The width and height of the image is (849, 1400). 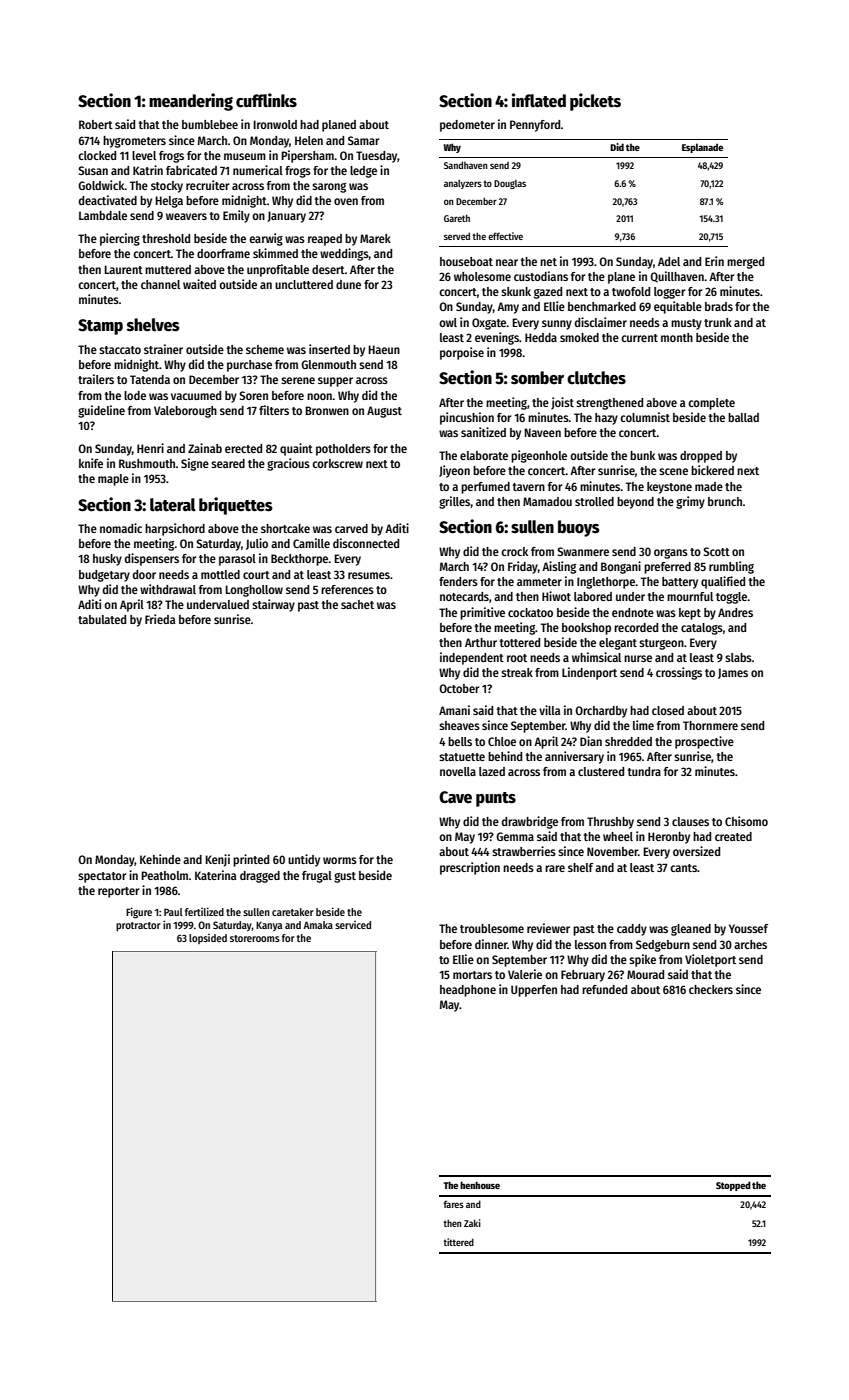 What do you see at coordinates (344, 254) in the image?
I see `weddings` at bounding box center [344, 254].
